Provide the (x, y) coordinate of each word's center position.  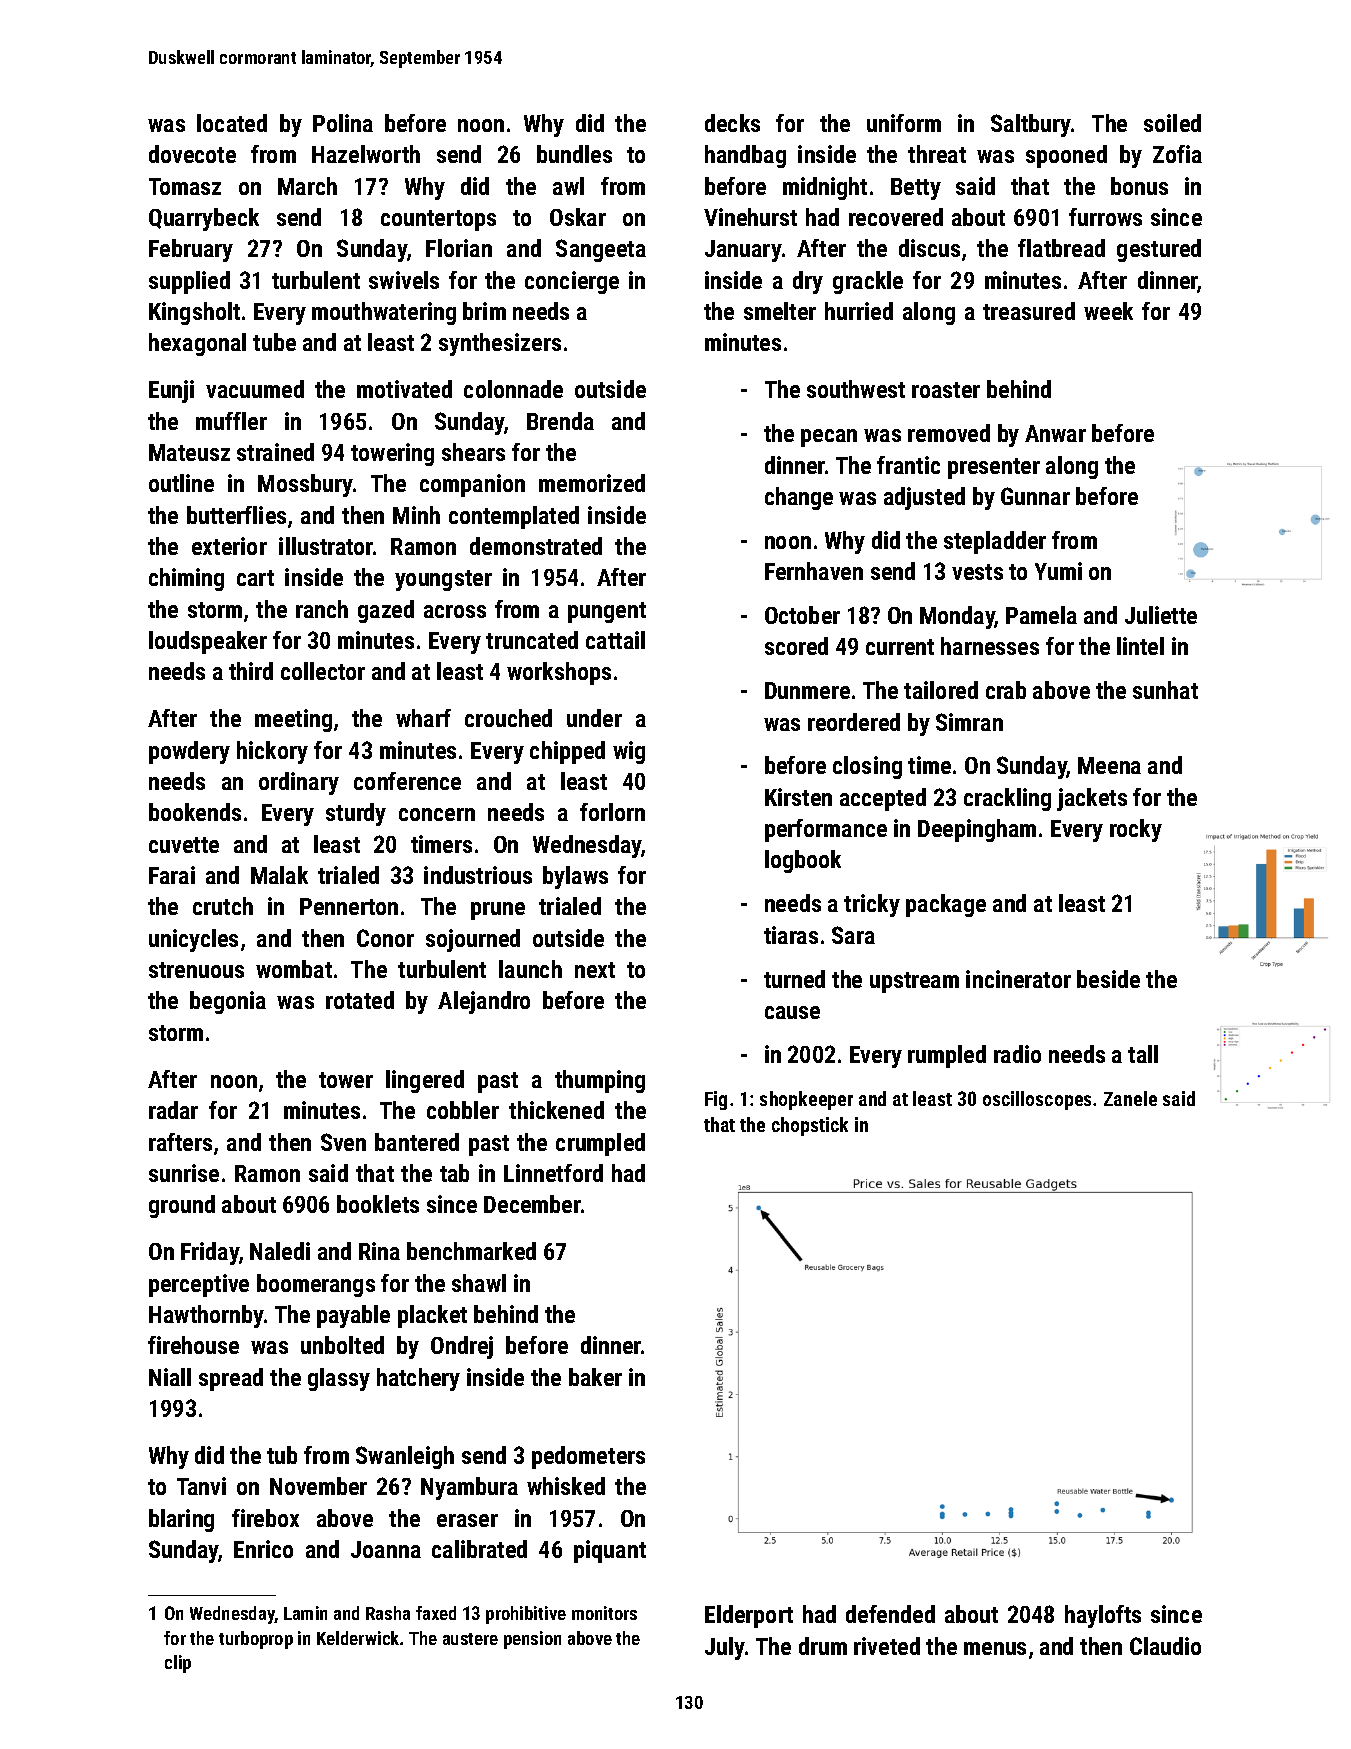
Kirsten (798, 797)
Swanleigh (405, 1457)
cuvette (184, 845)
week (1108, 311)
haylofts (1103, 1616)
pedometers (588, 1457)
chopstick (810, 1126)
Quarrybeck (204, 219)
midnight (825, 188)
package (946, 905)
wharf (423, 718)
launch (530, 969)
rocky (1136, 830)
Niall (170, 1377)
